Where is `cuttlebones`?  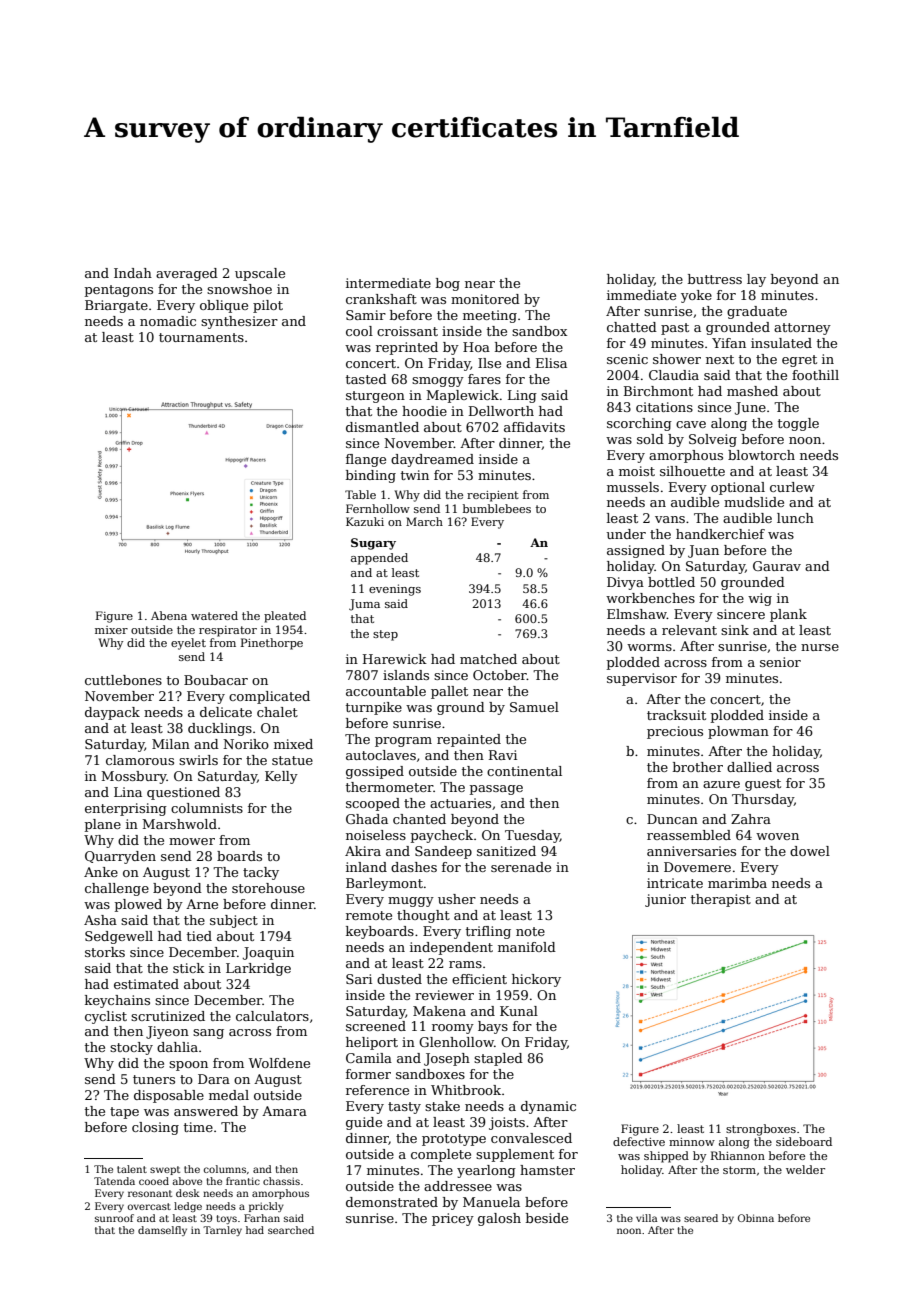
cuttlebones is located at coordinates (123, 680).
